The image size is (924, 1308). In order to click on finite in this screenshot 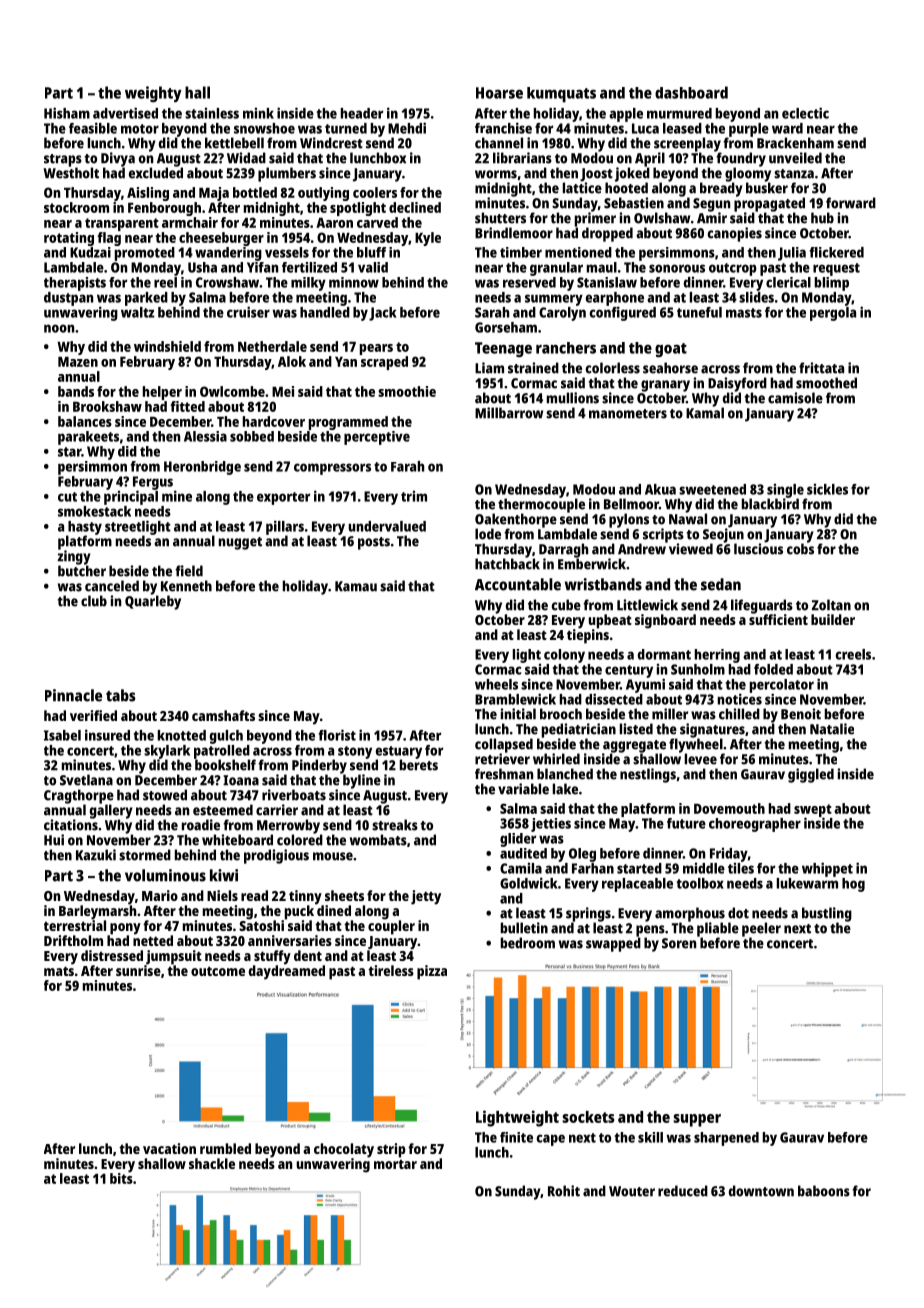, I will do `click(516, 1137)`.
